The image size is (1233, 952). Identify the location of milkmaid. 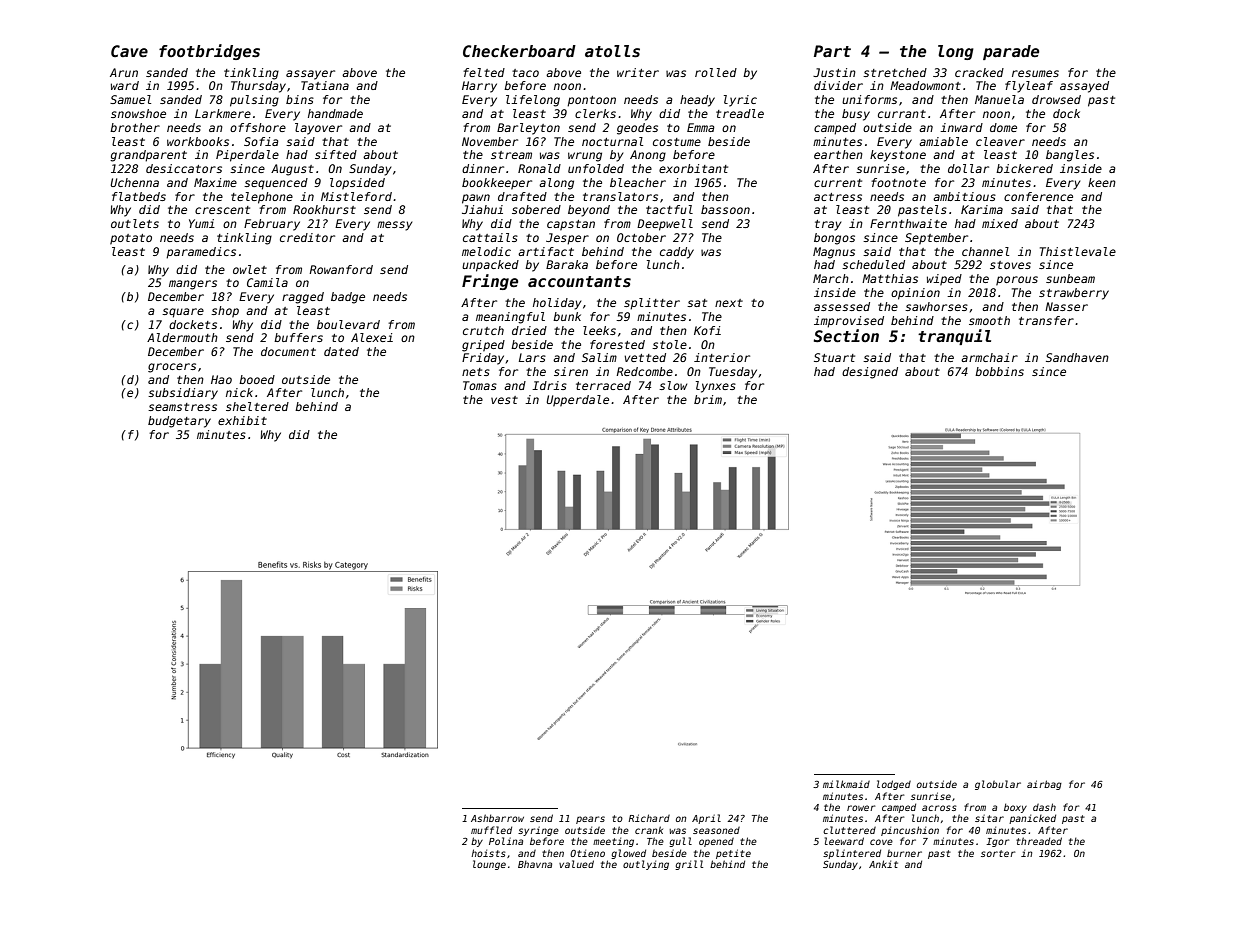
(846, 784).
